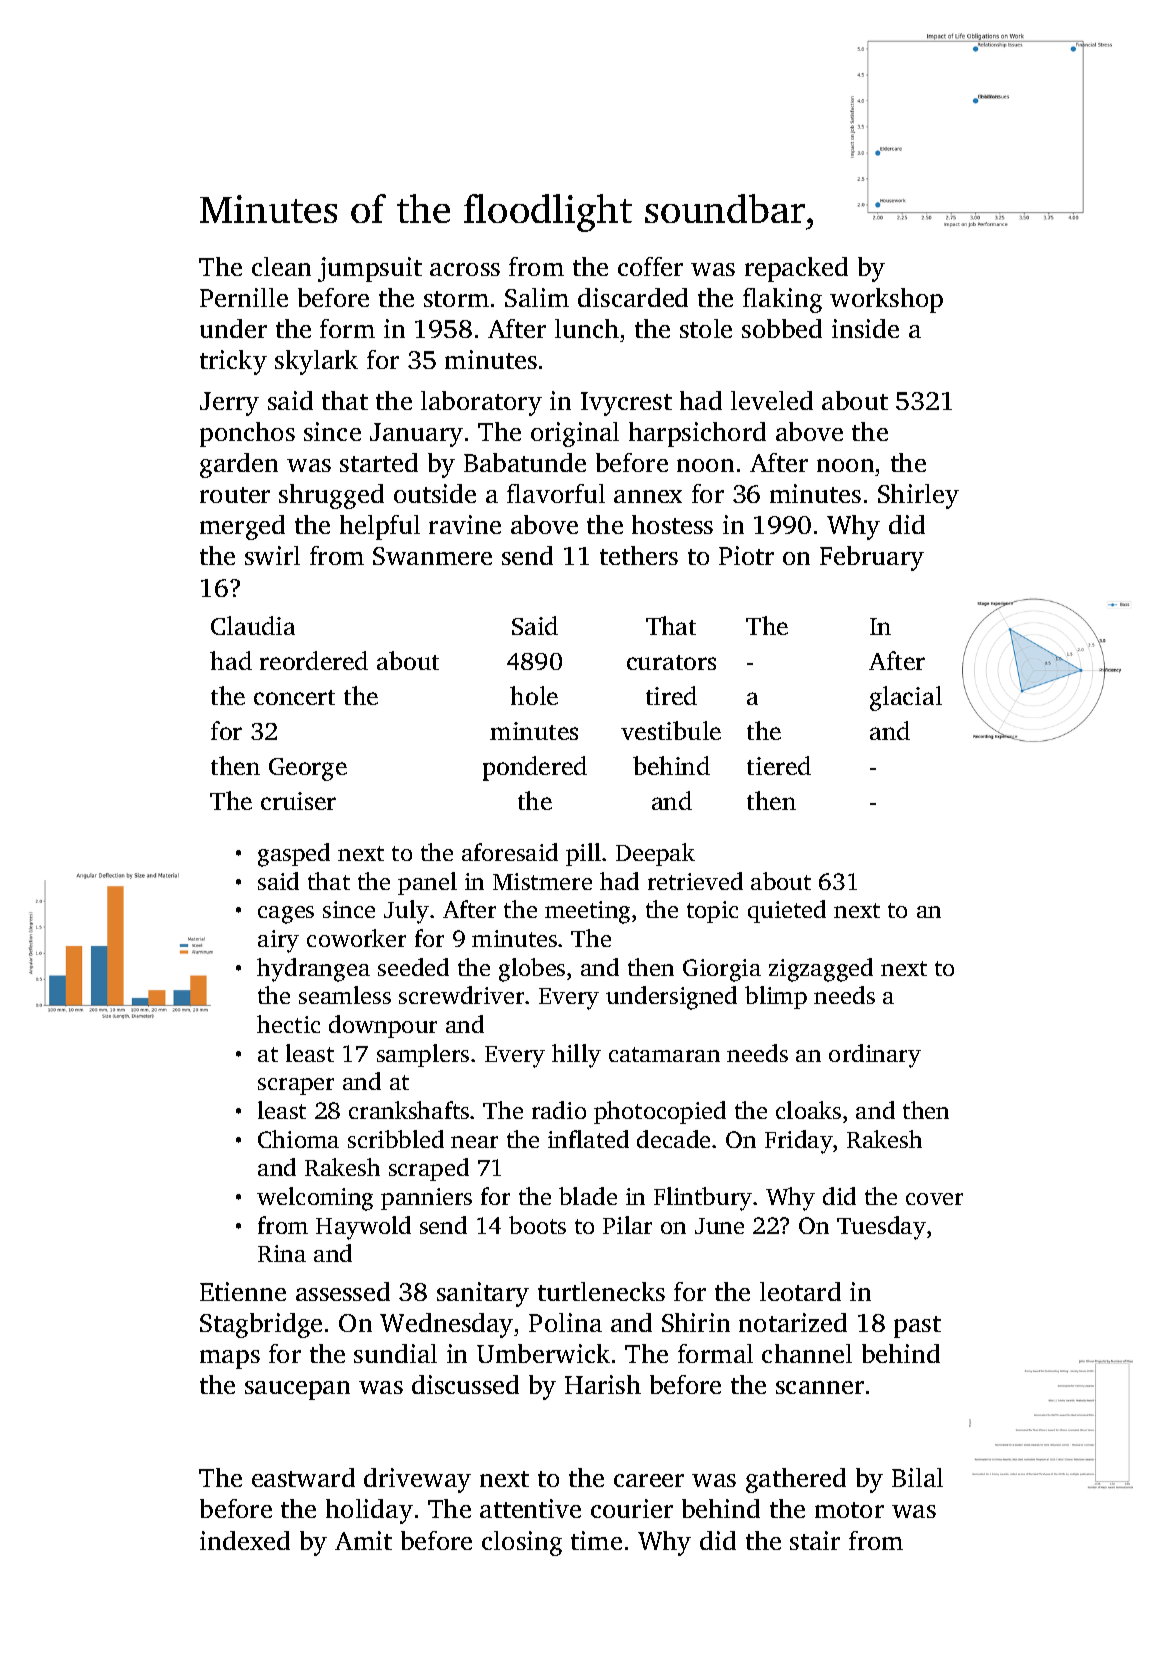 The height and width of the page is (1654, 1165). Describe the element at coordinates (808, 1110) in the page. I see `cloaks` at that location.
